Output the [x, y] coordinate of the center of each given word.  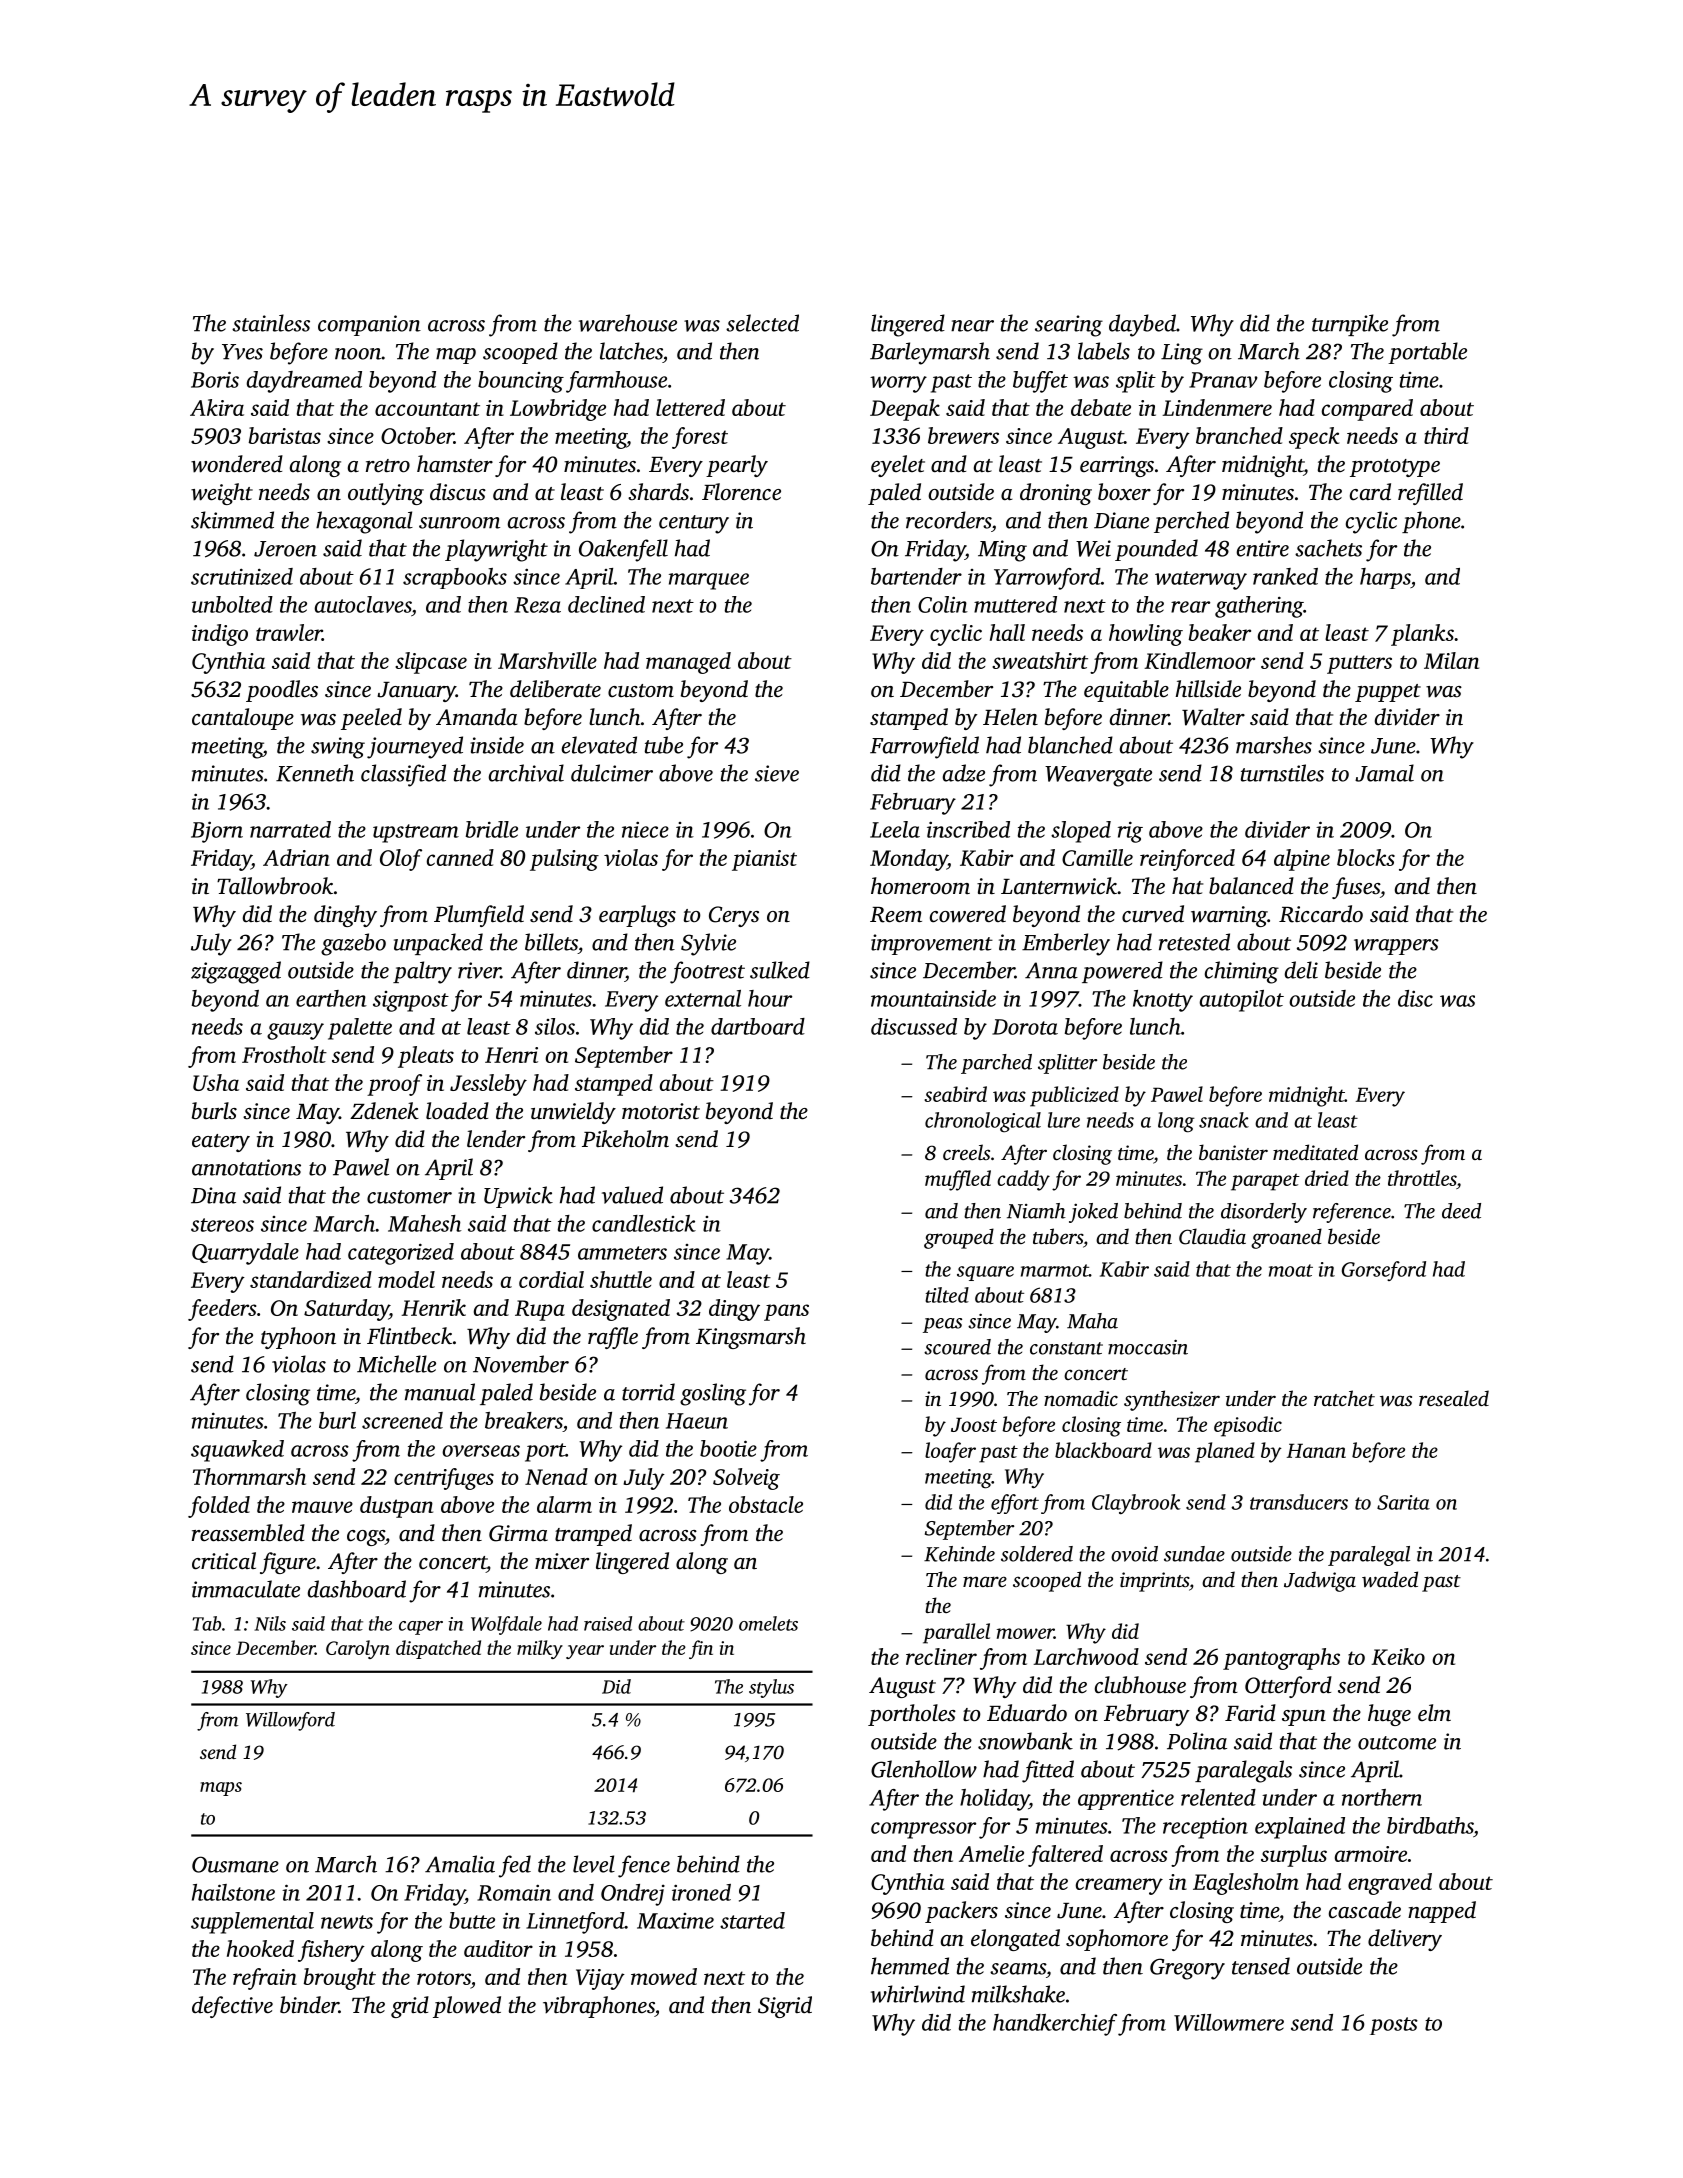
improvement [932, 944]
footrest [707, 972]
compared [1367, 410]
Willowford [290, 1721]
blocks [1366, 857]
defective [232, 2007]
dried [1327, 1178]
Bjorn [217, 832]
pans [786, 1312]
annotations [246, 1167]
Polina [1197, 1741]
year [585, 1652]
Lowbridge [558, 410]
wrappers [1396, 947]
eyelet [898, 466]
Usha [216, 1082]
